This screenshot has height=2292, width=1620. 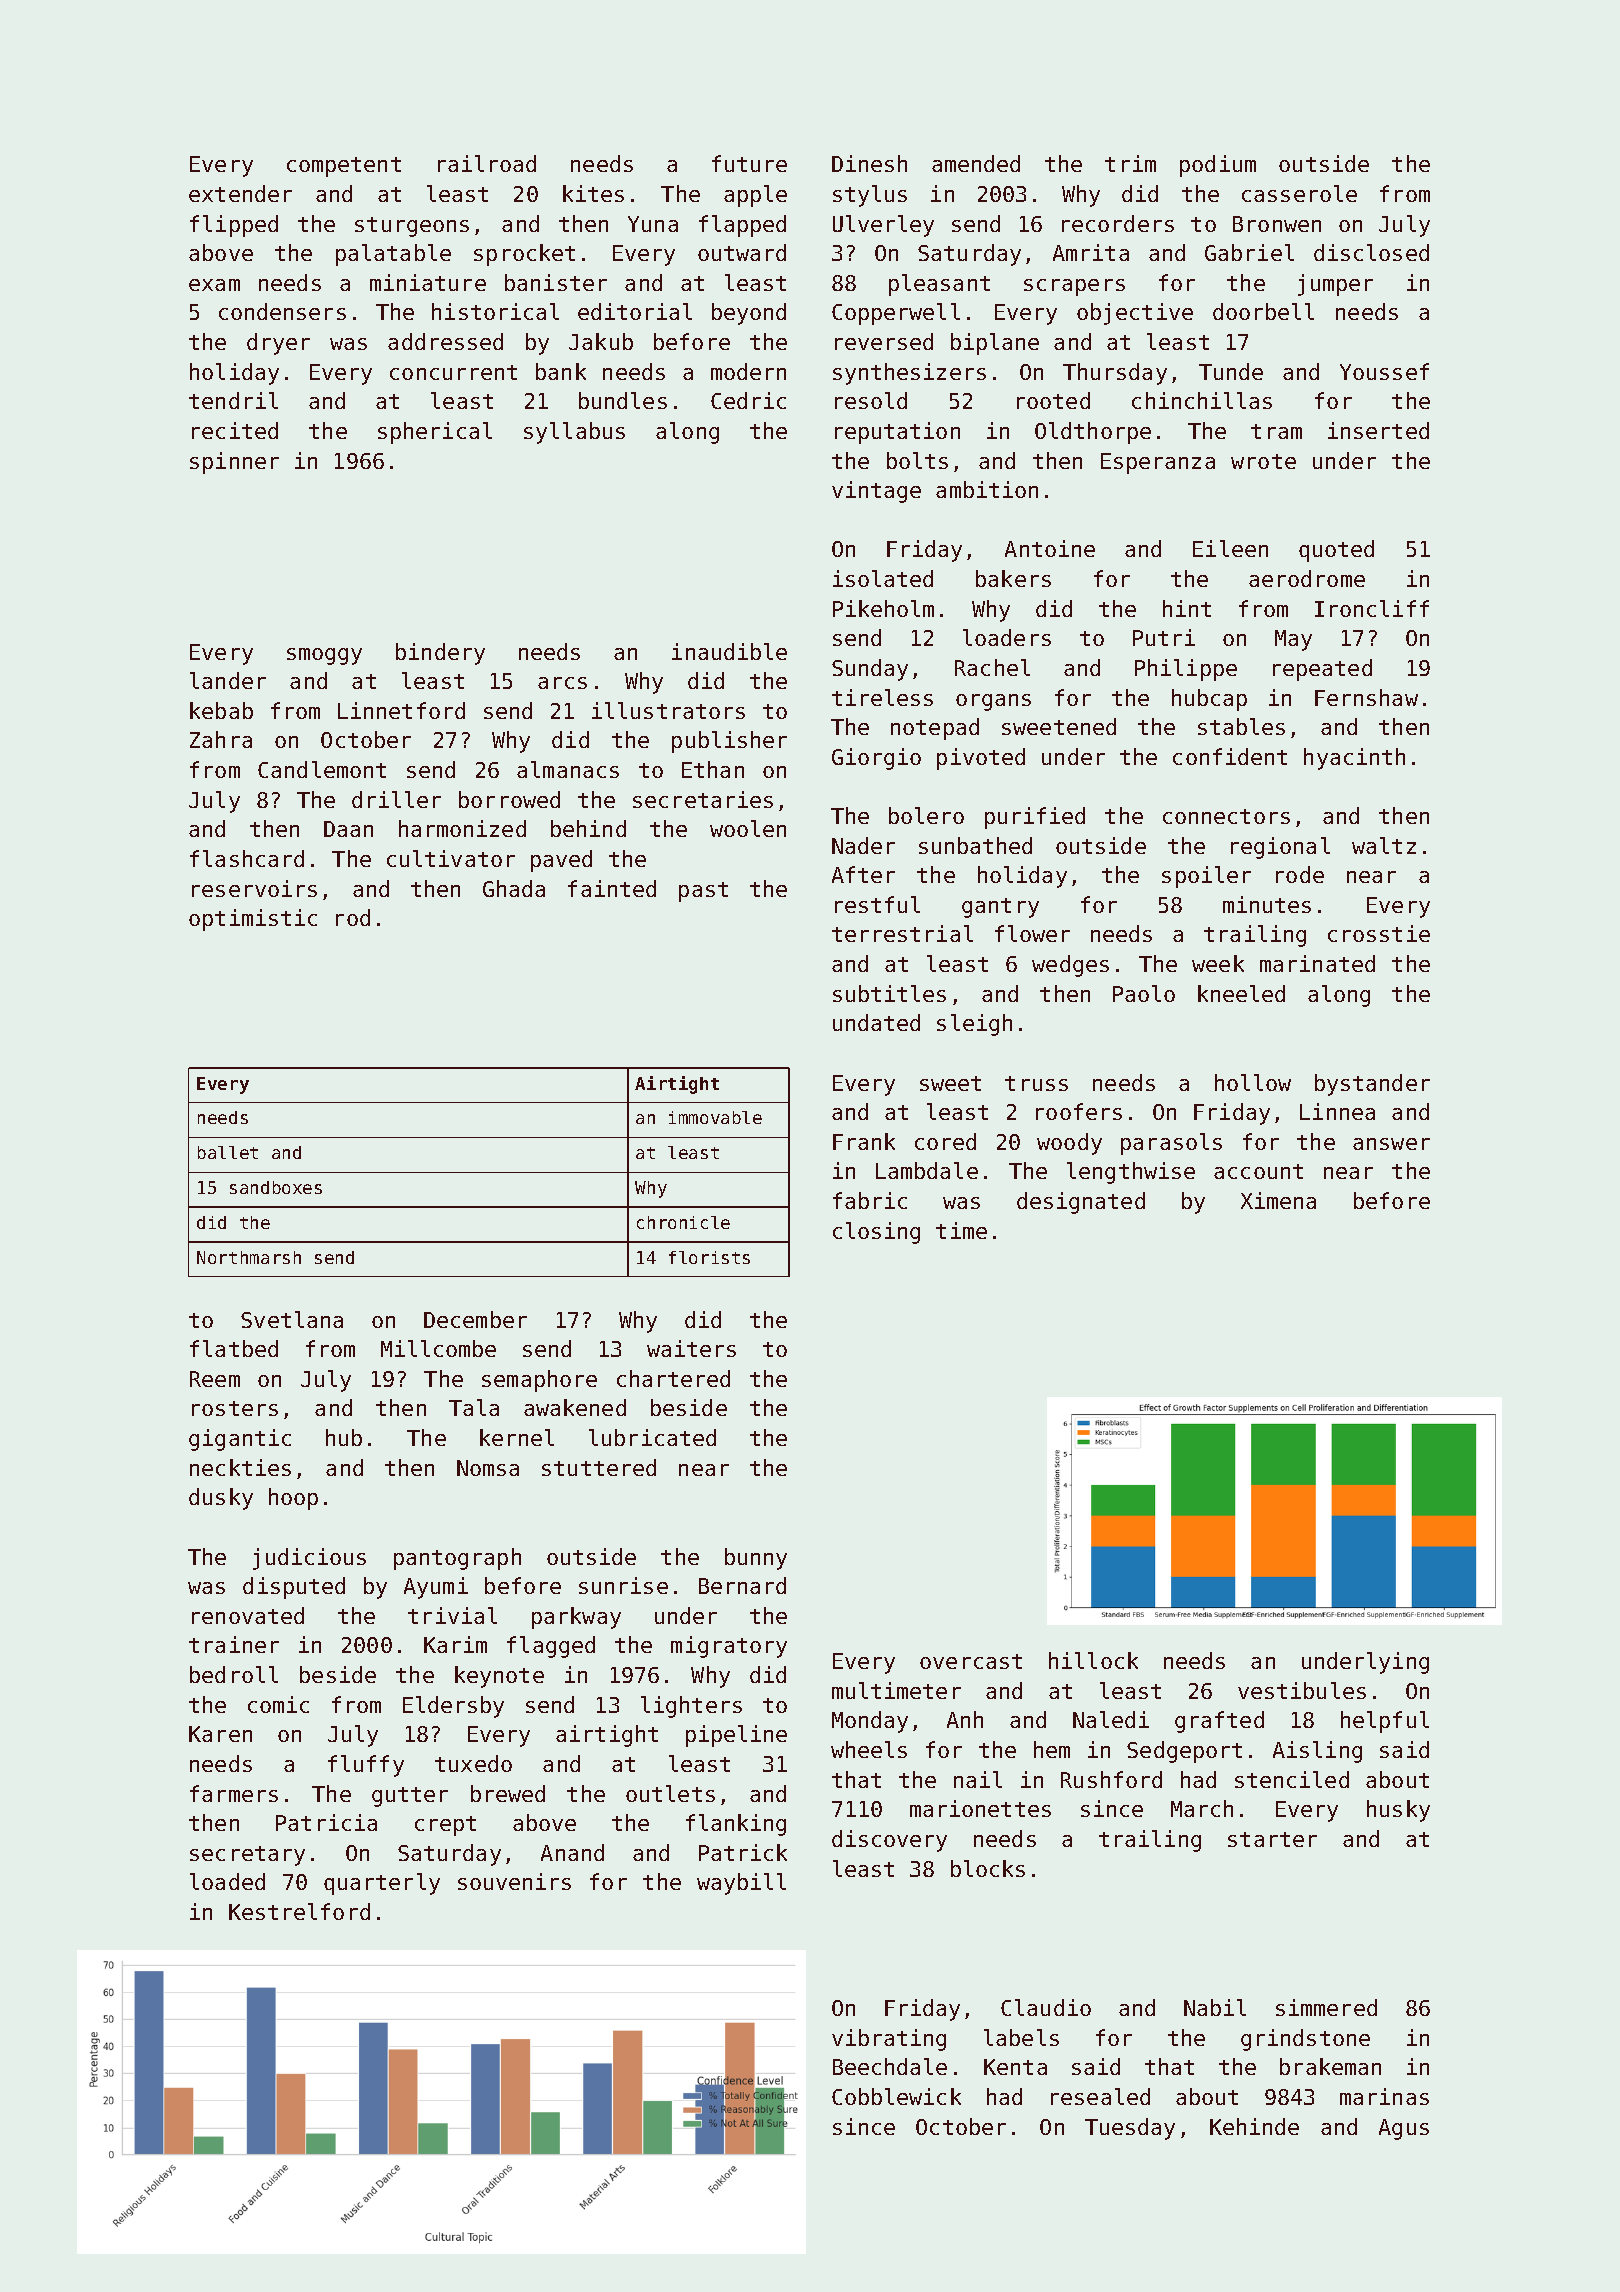 What do you see at coordinates (293, 1499) in the screenshot?
I see `hoop` at bounding box center [293, 1499].
